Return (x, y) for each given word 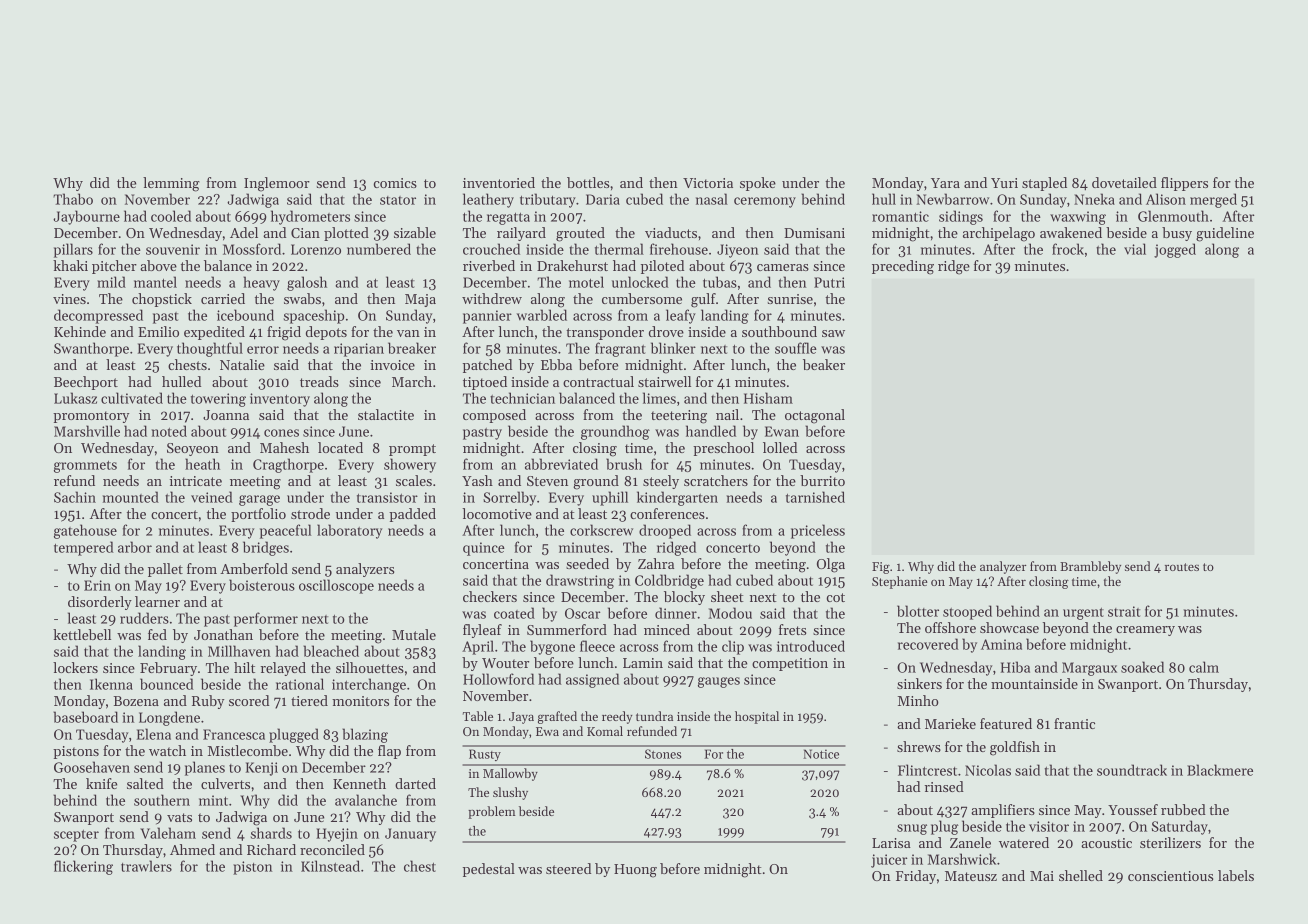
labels (1236, 875)
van (408, 333)
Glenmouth (1173, 216)
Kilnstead (330, 866)
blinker (673, 348)
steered (568, 868)
